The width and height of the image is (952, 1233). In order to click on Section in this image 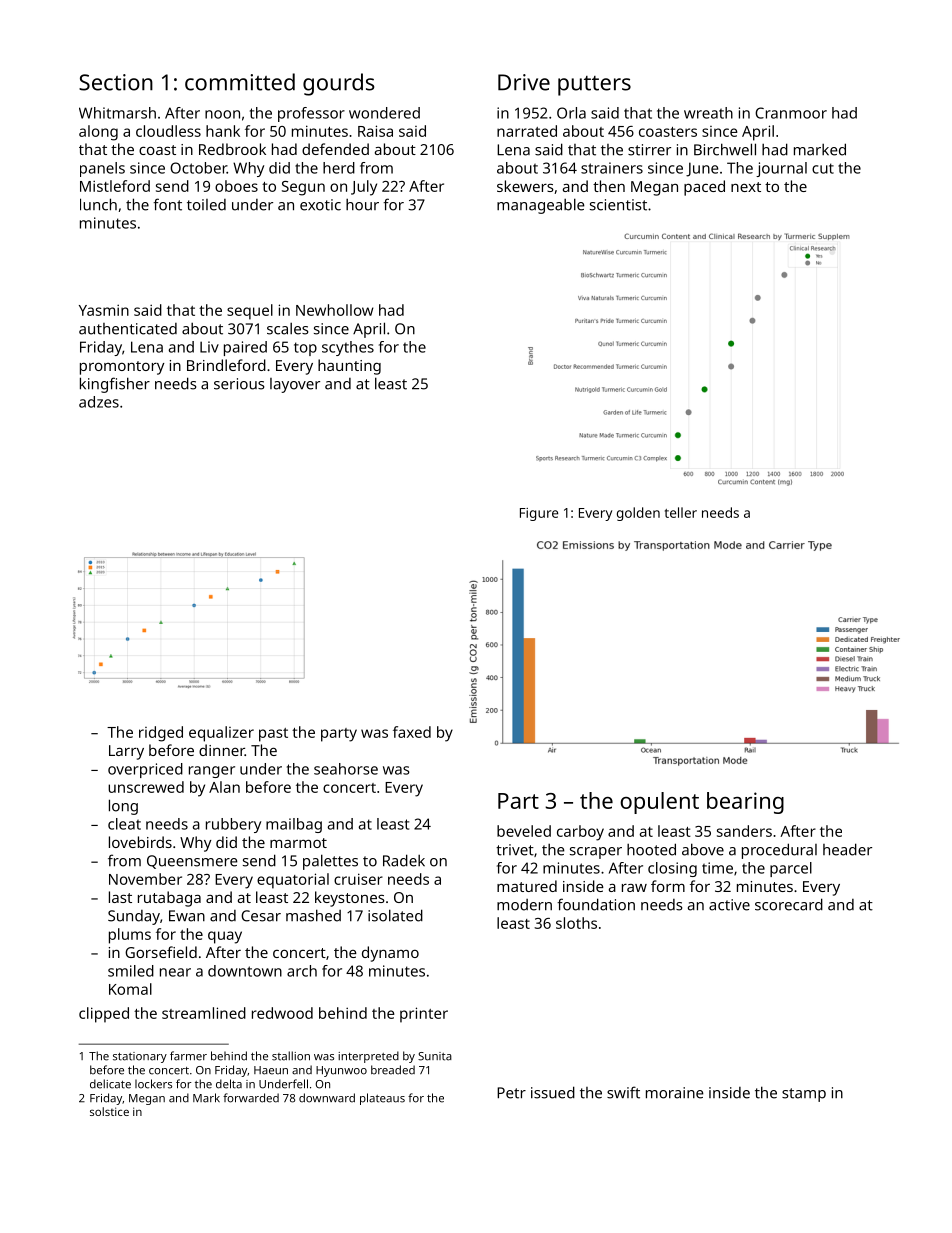, I will do `click(116, 82)`.
